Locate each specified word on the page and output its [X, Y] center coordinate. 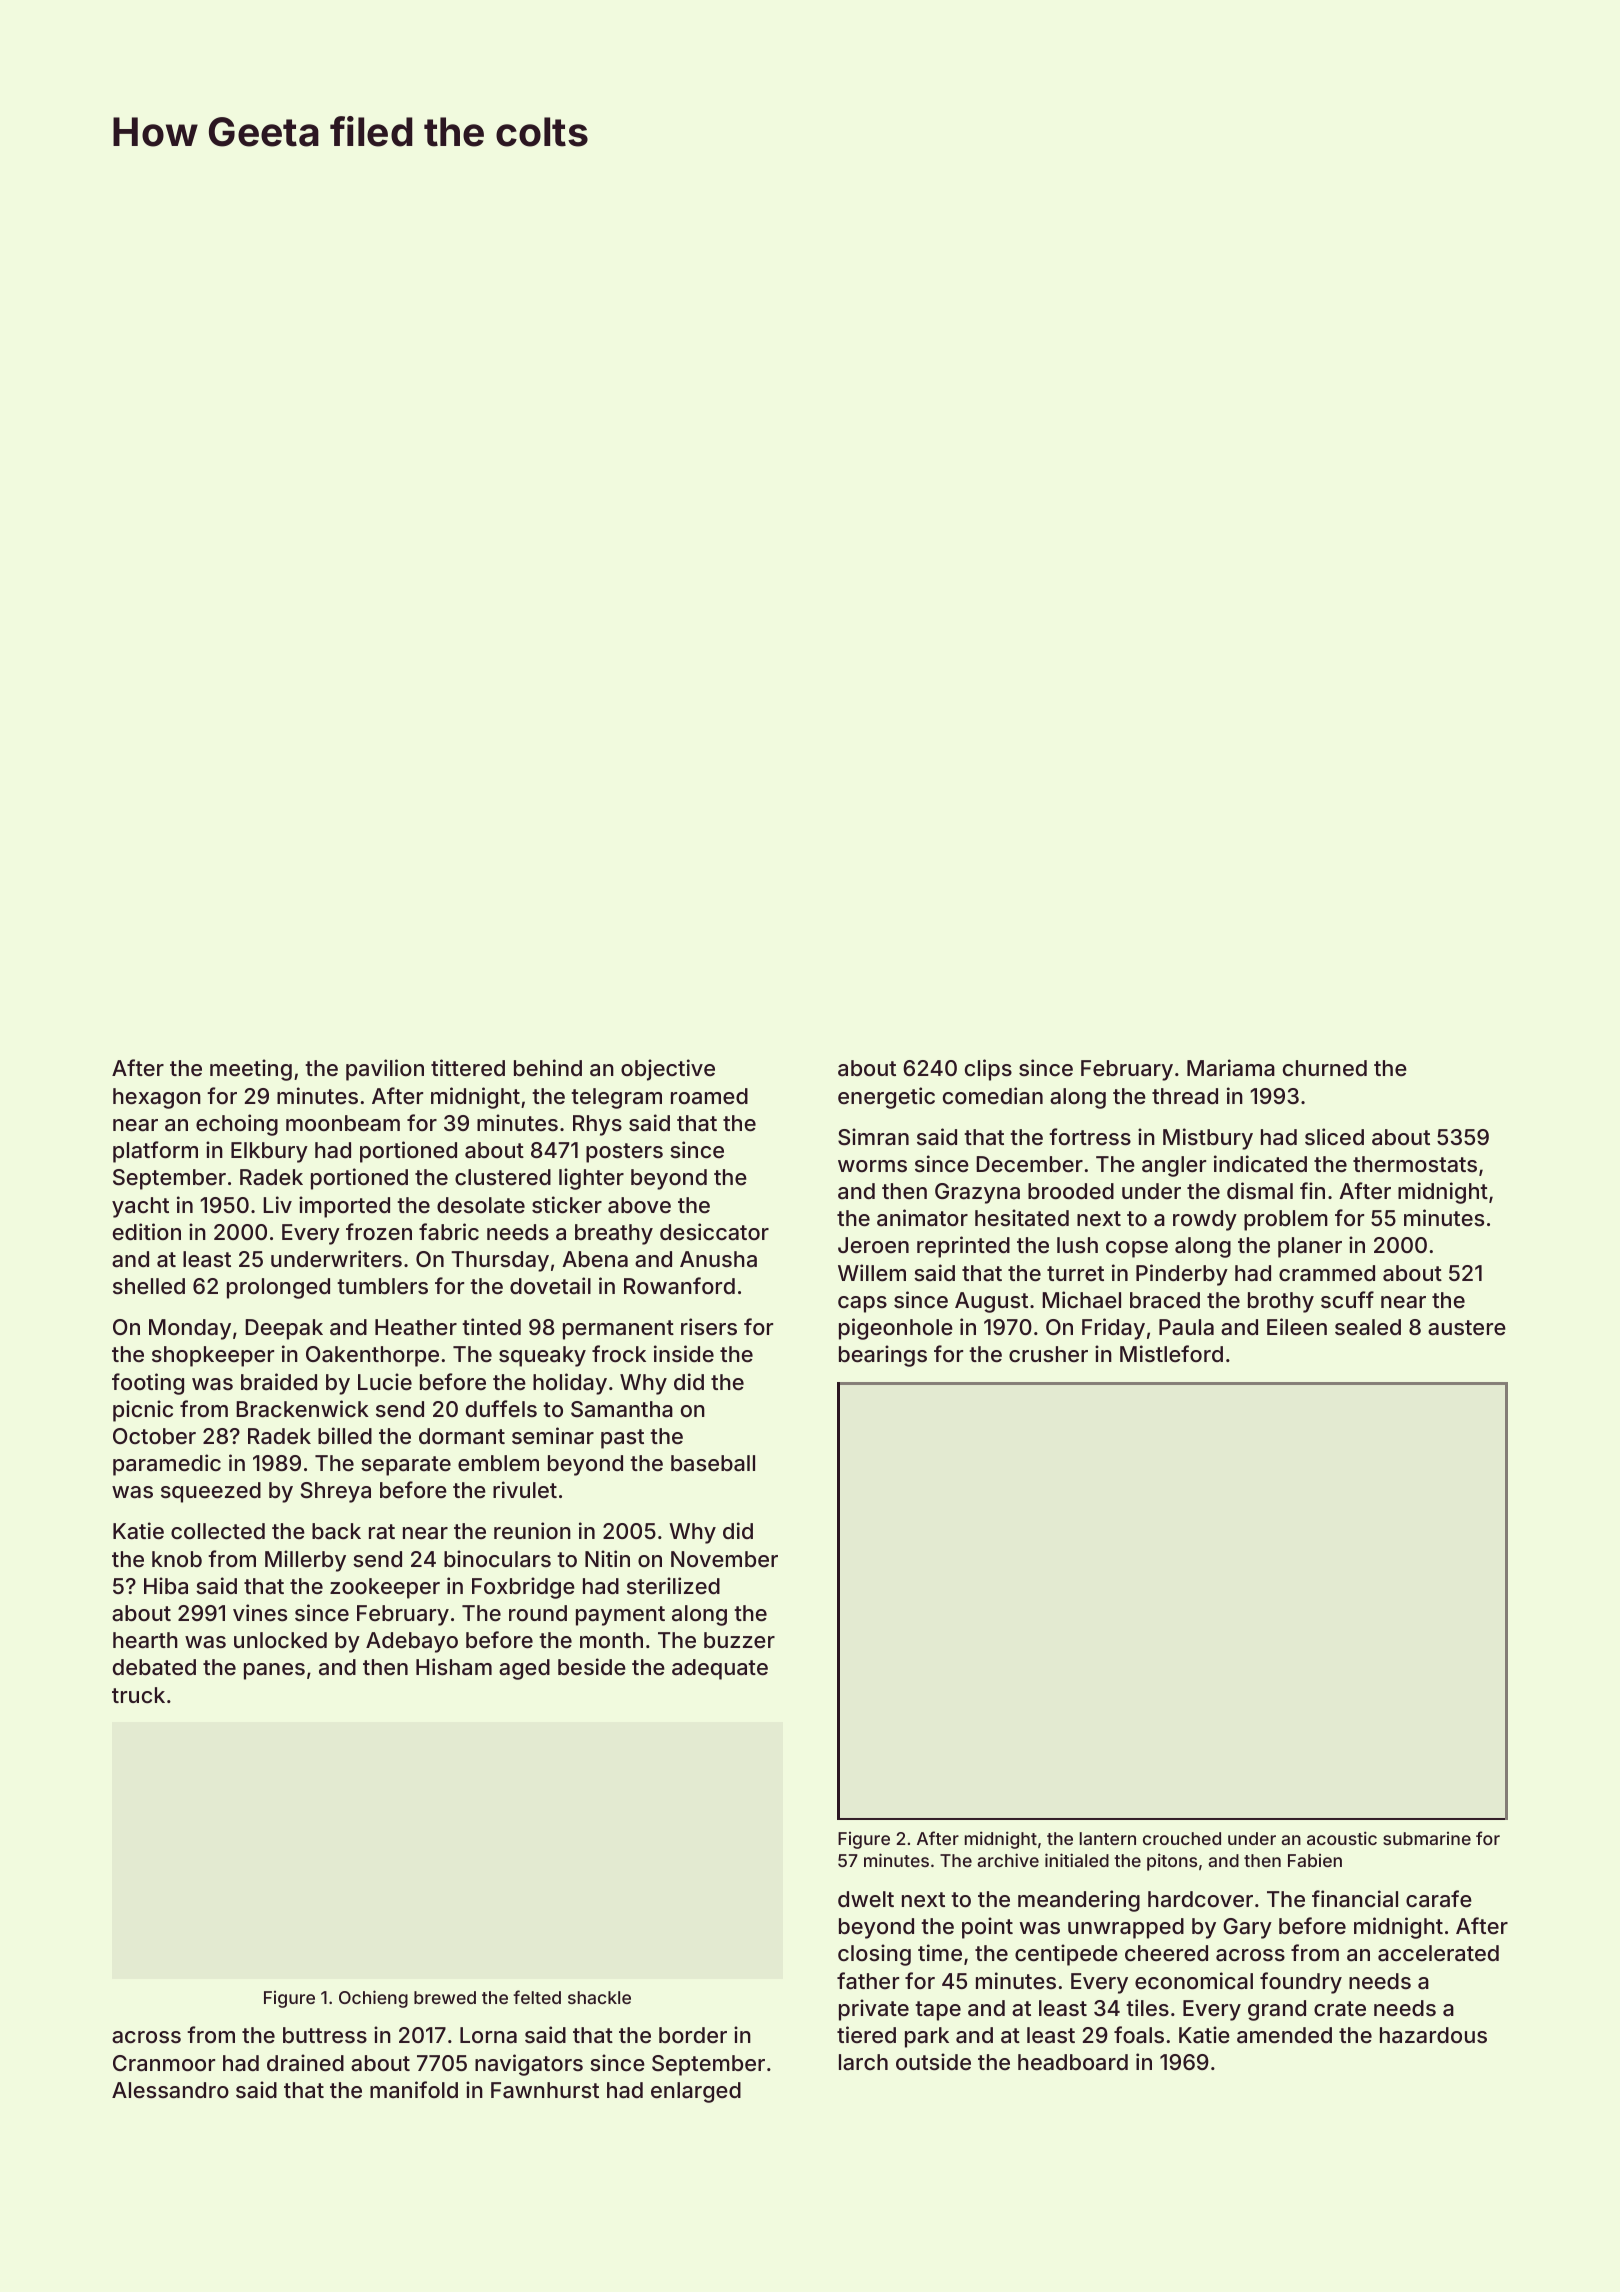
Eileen [1297, 1326]
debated [154, 1667]
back [336, 1531]
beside [592, 1666]
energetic [886, 1098]
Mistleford [1171, 1353]
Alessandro [170, 2090]
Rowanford [679, 1286]
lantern [1108, 1838]
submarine [1427, 1838]
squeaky [542, 1356]
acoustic [1342, 1838]
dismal [1260, 1191]
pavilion [385, 1070]
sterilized [673, 1585]
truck [138, 1695]
